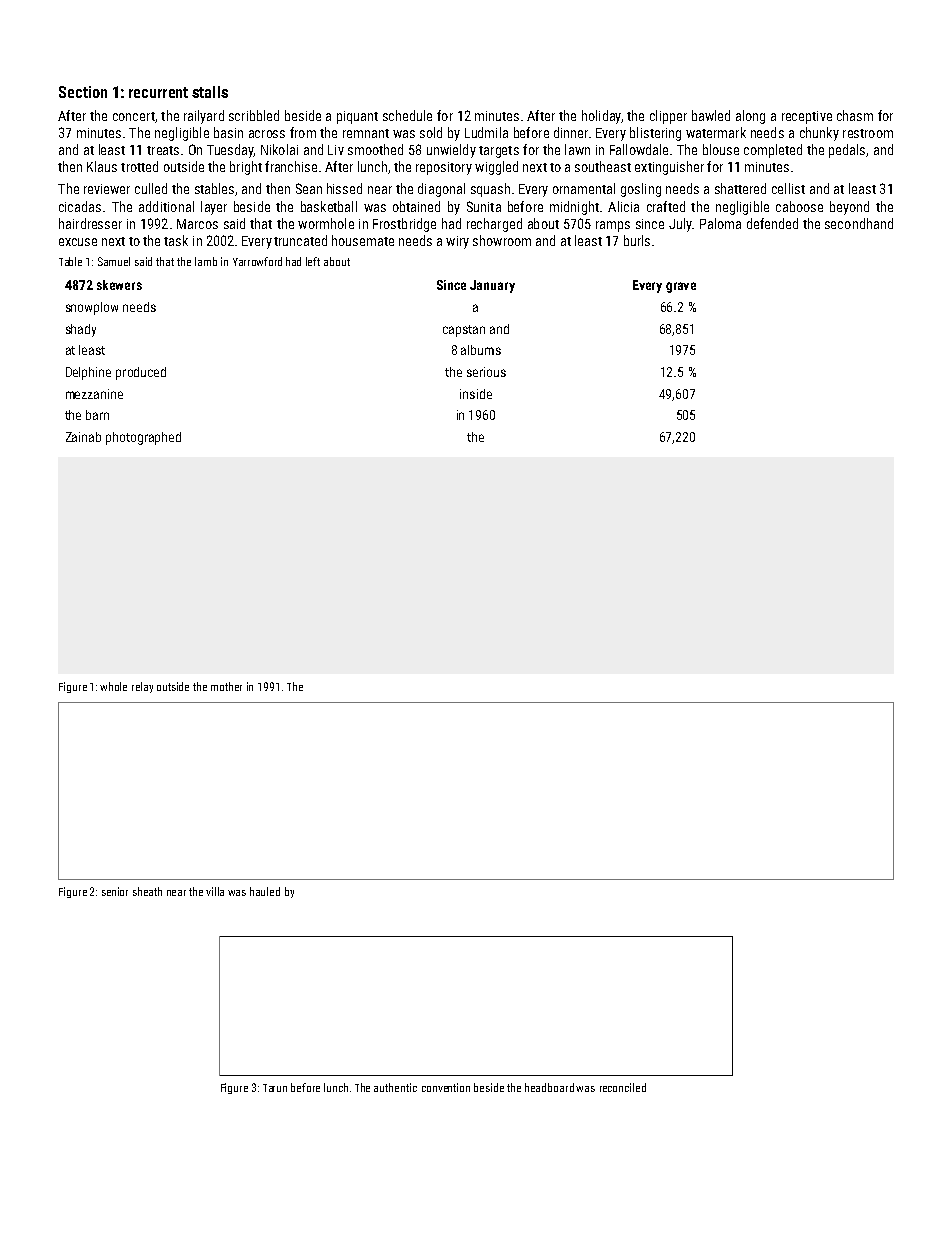 This image has width=952, height=1233. Describe the element at coordinates (486, 372) in the image. I see `serious` at that location.
